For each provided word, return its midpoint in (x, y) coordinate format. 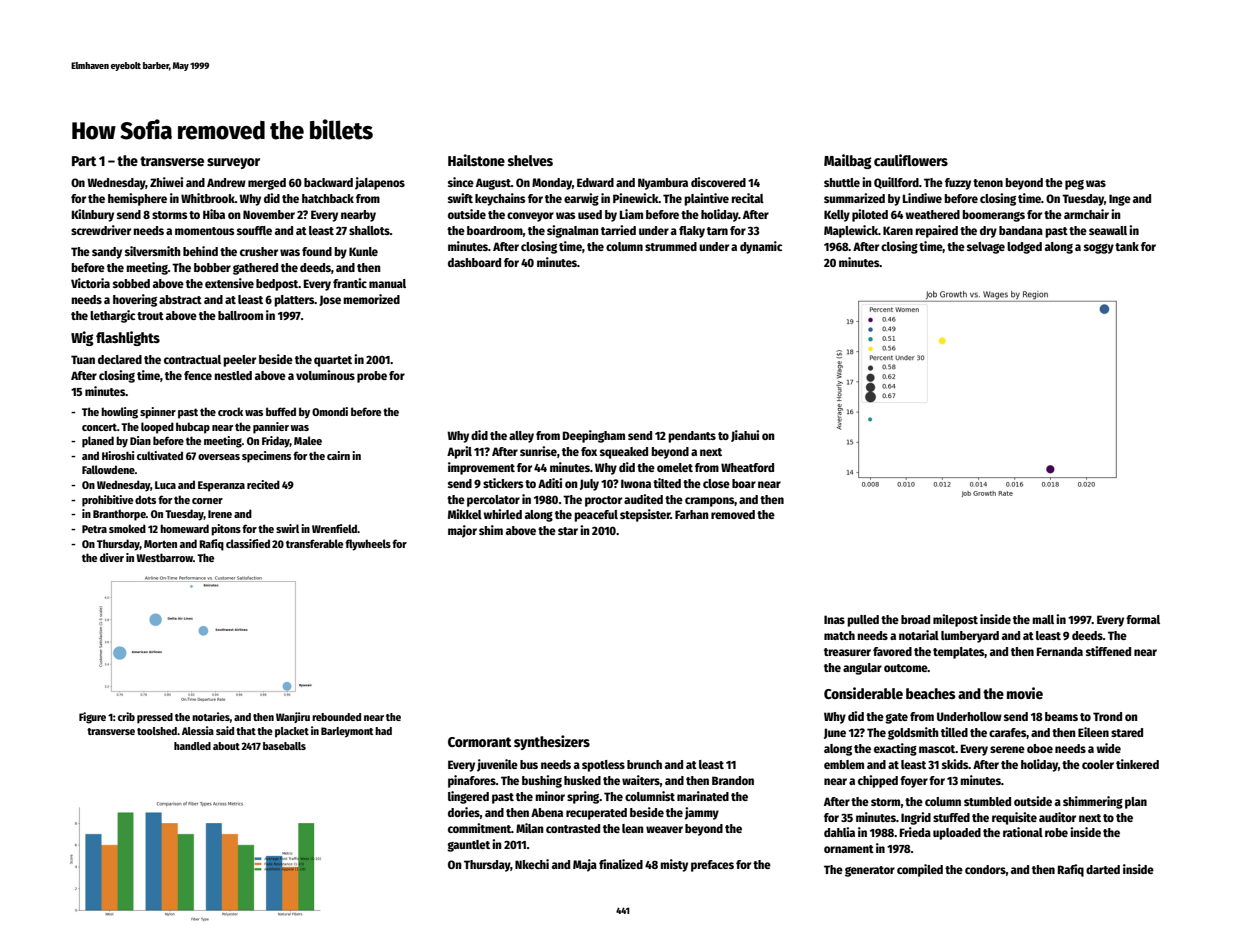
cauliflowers (911, 160)
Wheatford (747, 467)
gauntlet (468, 846)
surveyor (233, 163)
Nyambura (663, 184)
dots (145, 499)
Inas (834, 619)
